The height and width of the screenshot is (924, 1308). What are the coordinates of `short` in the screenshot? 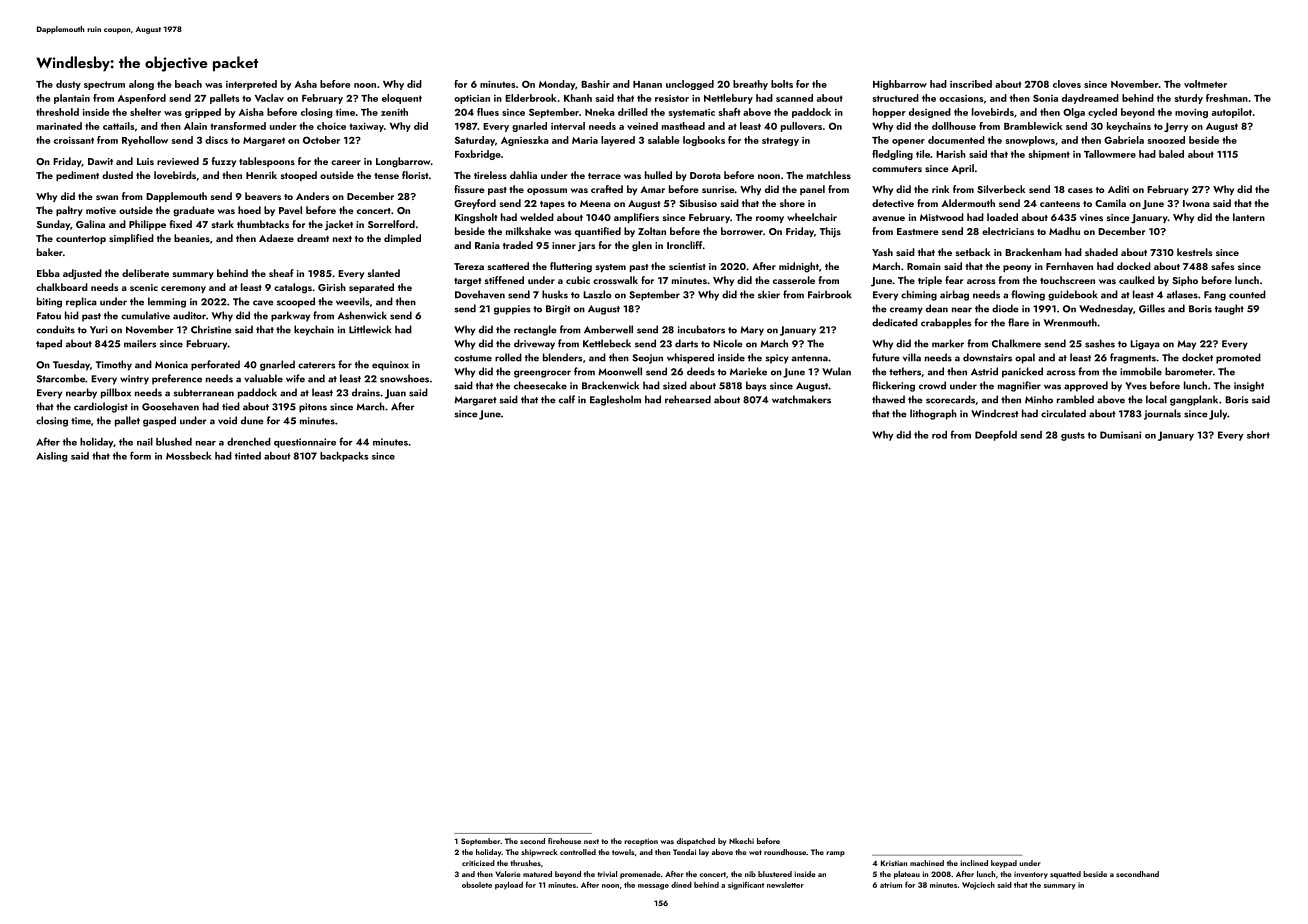 It's located at (1258, 435).
